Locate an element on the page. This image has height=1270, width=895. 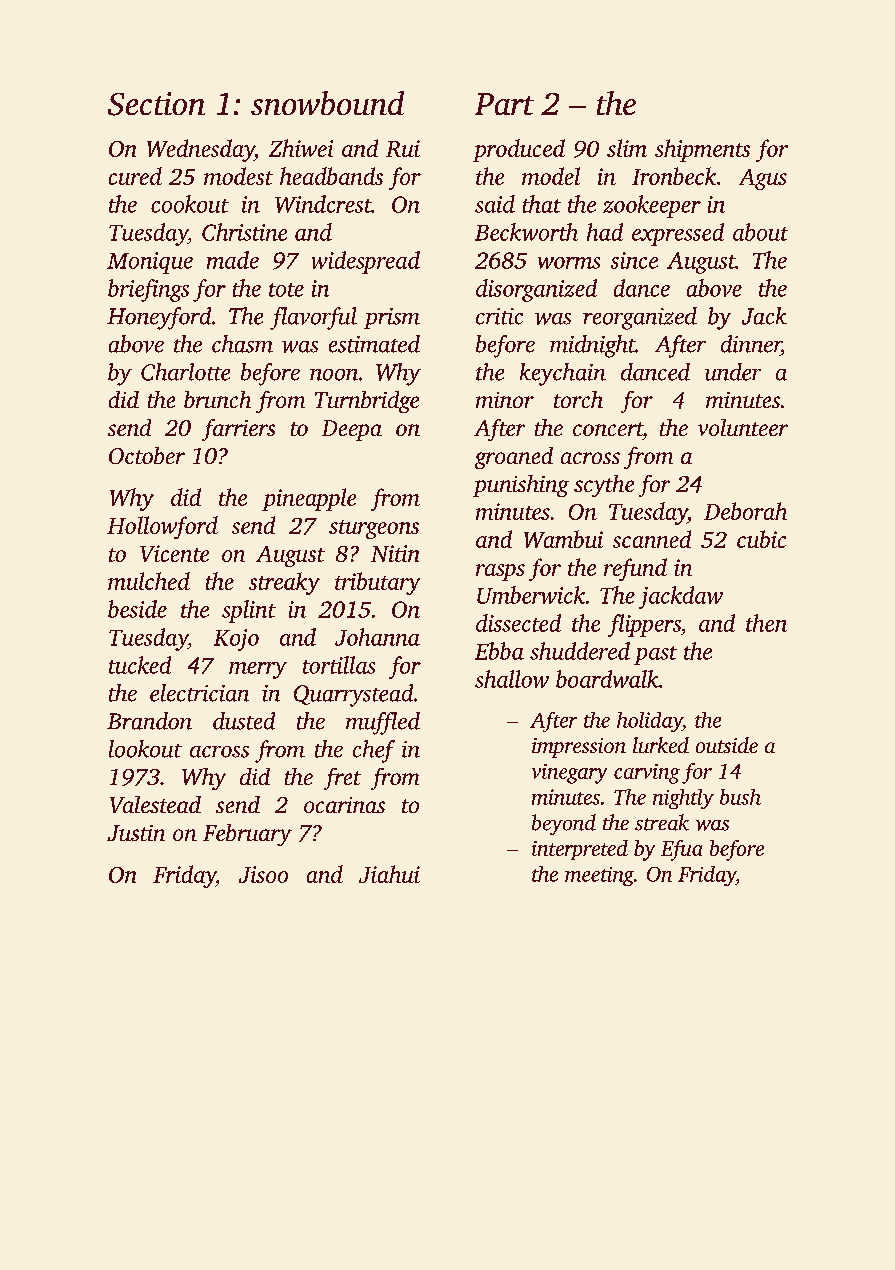
beside is located at coordinates (137, 609).
